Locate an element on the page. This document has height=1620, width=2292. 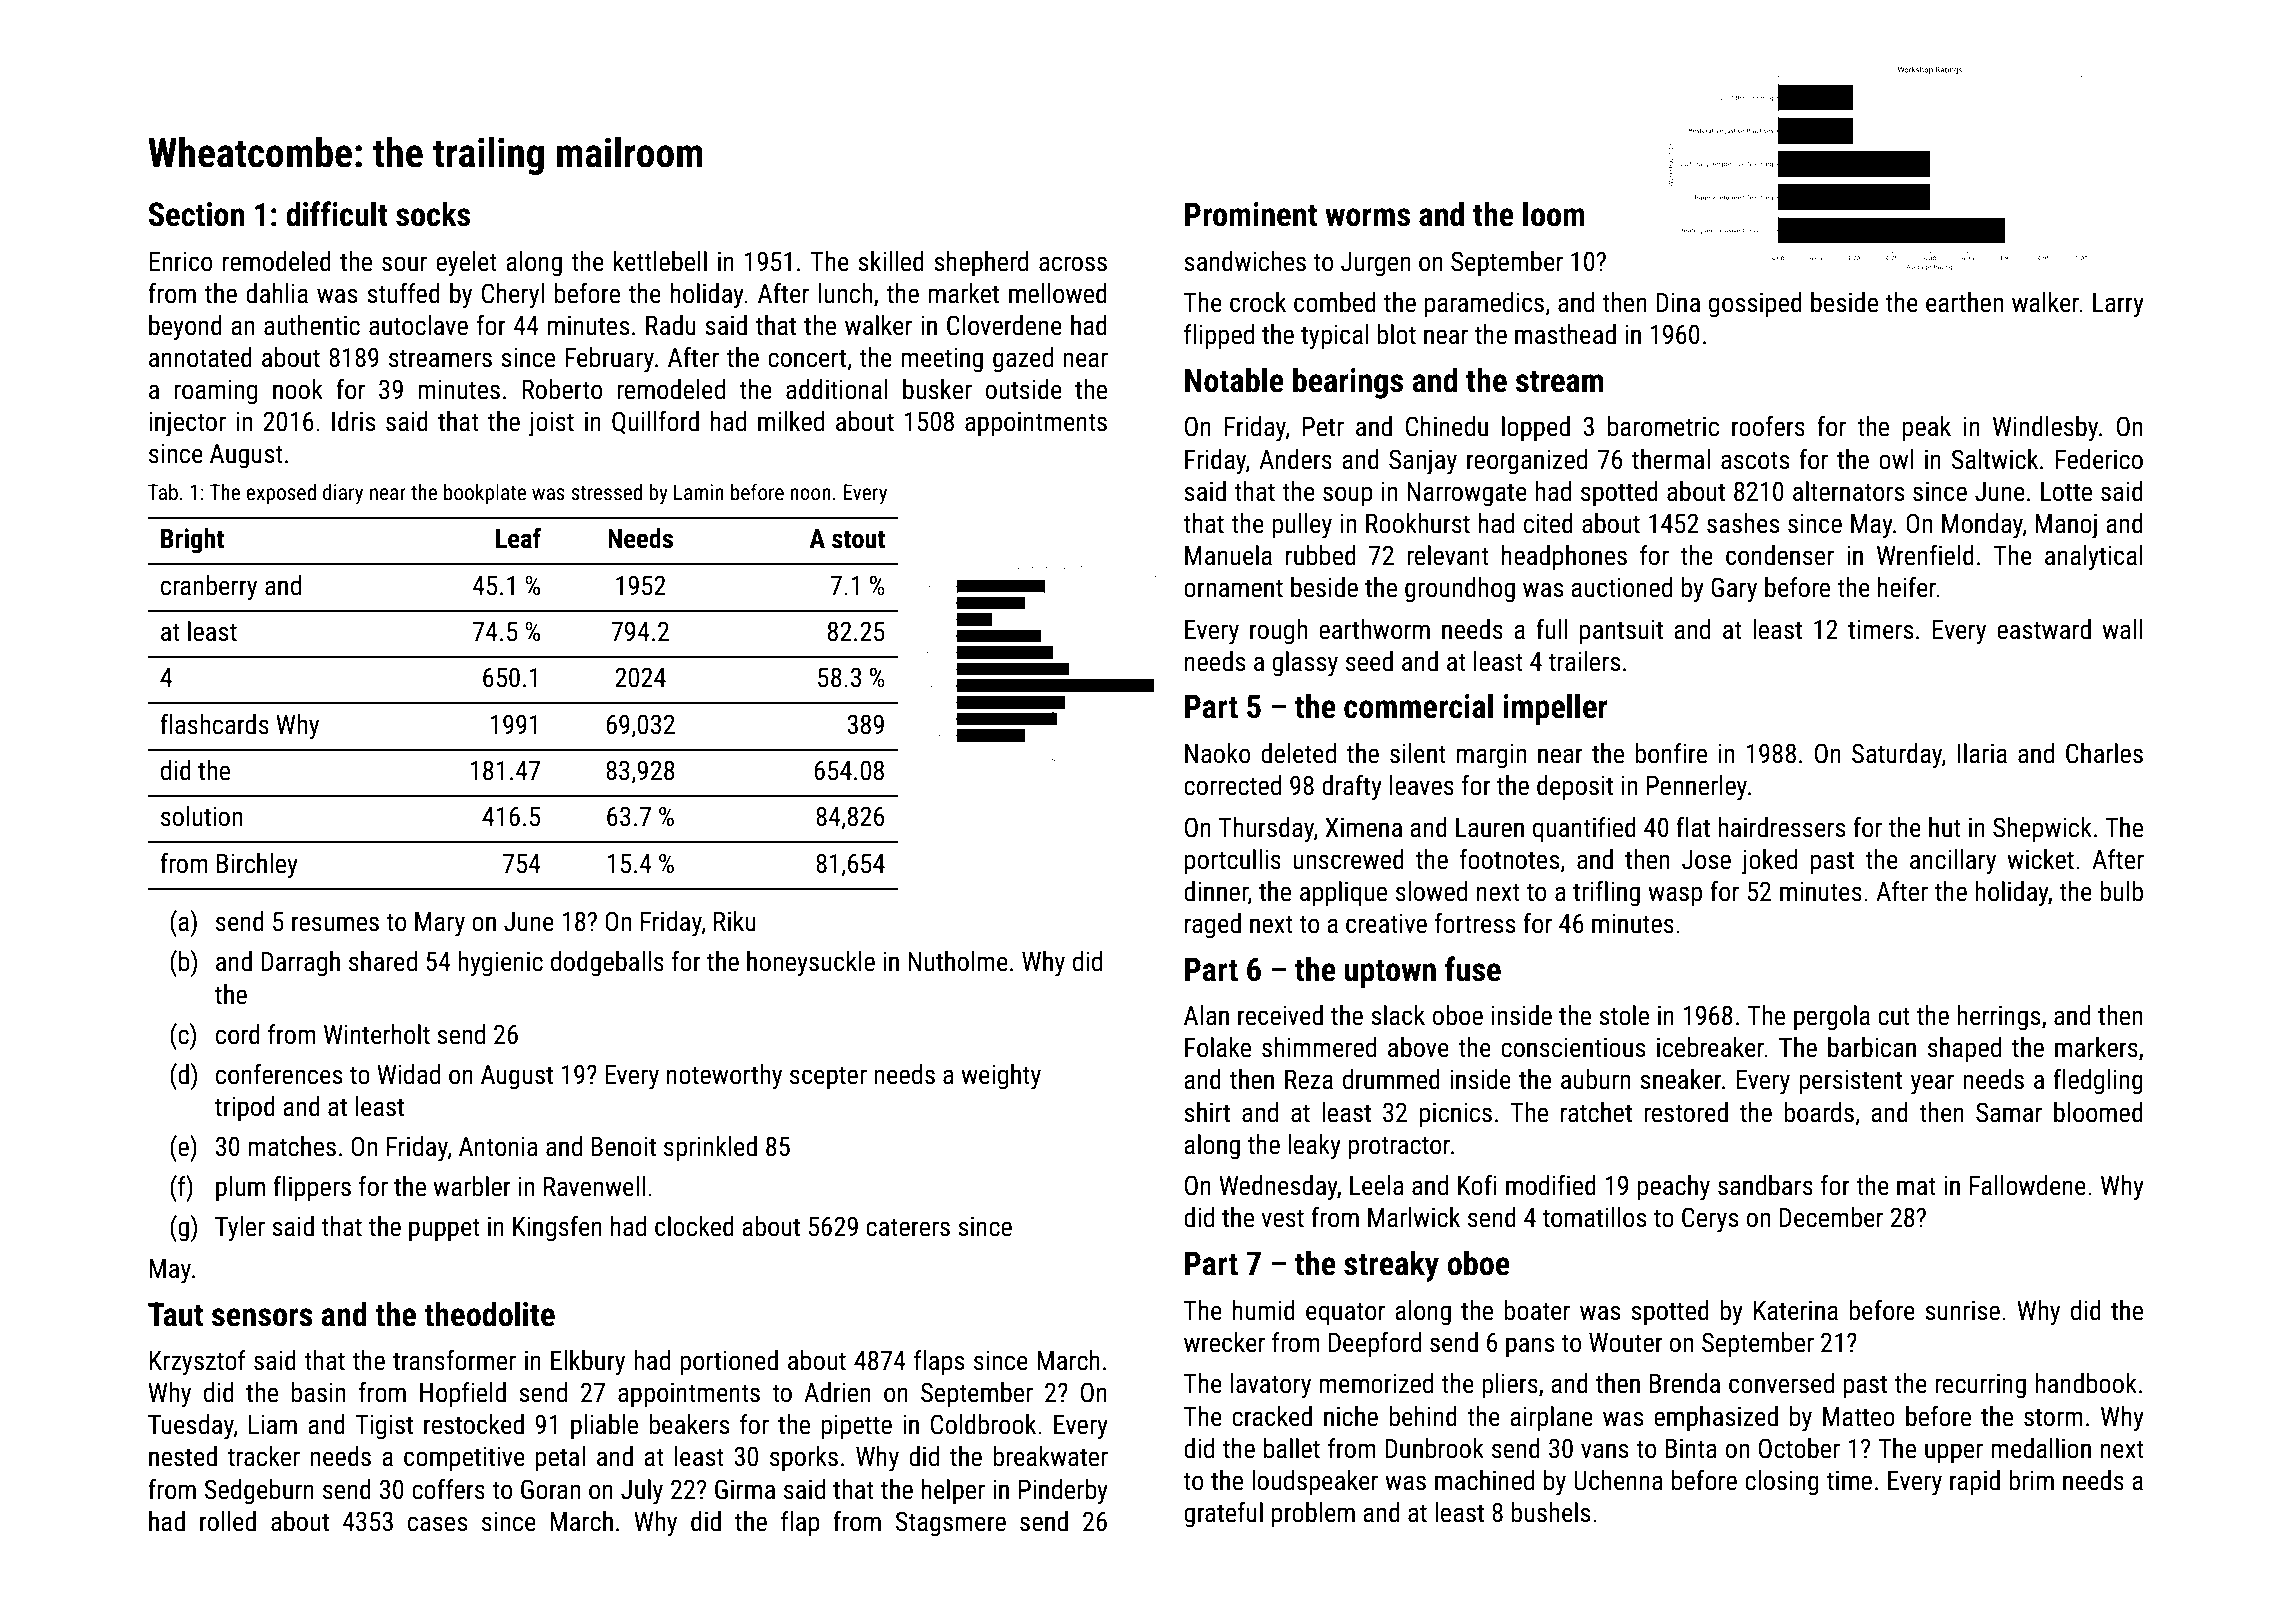
Alan is located at coordinates (1206, 1015).
